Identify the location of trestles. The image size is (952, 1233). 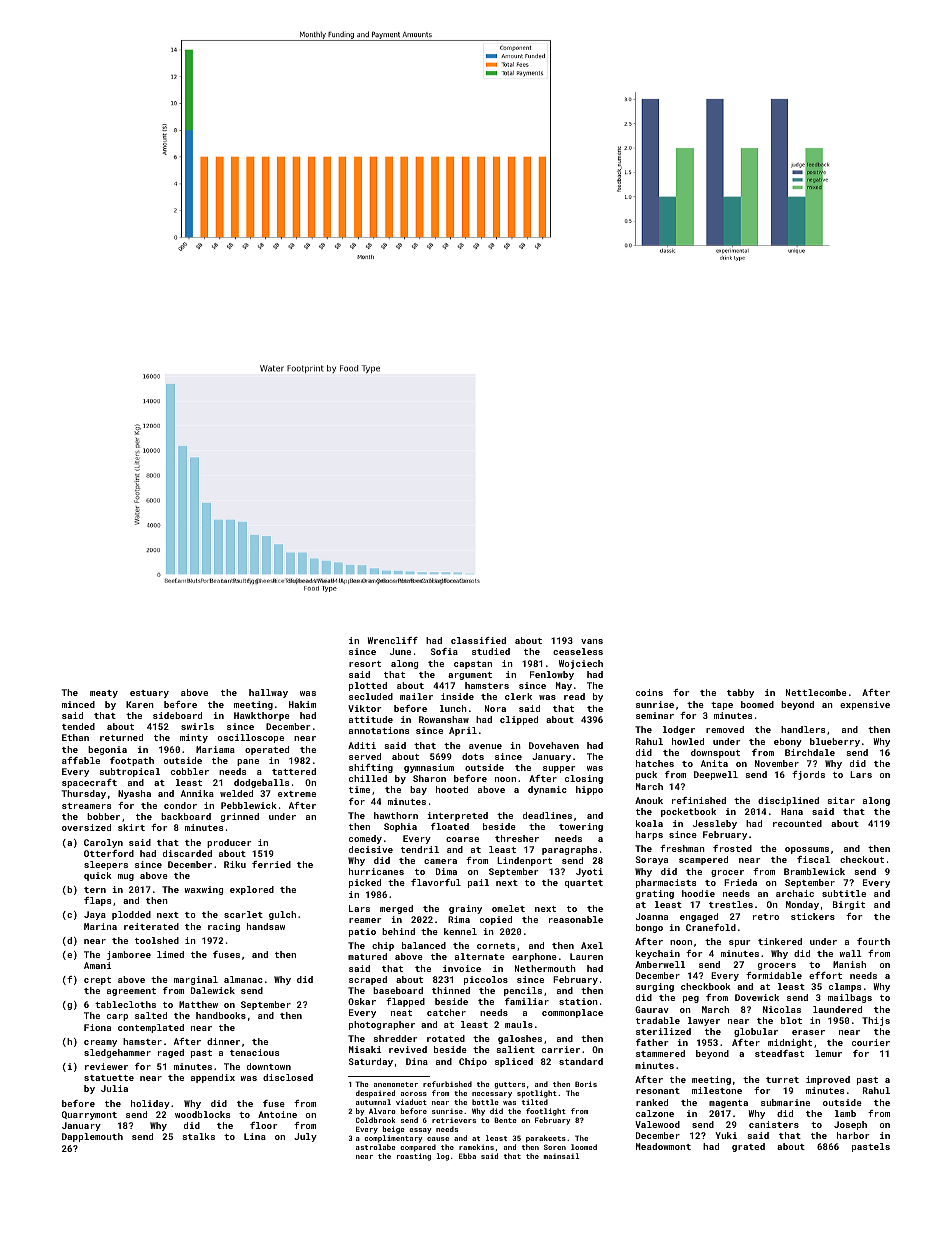
(731, 904).
